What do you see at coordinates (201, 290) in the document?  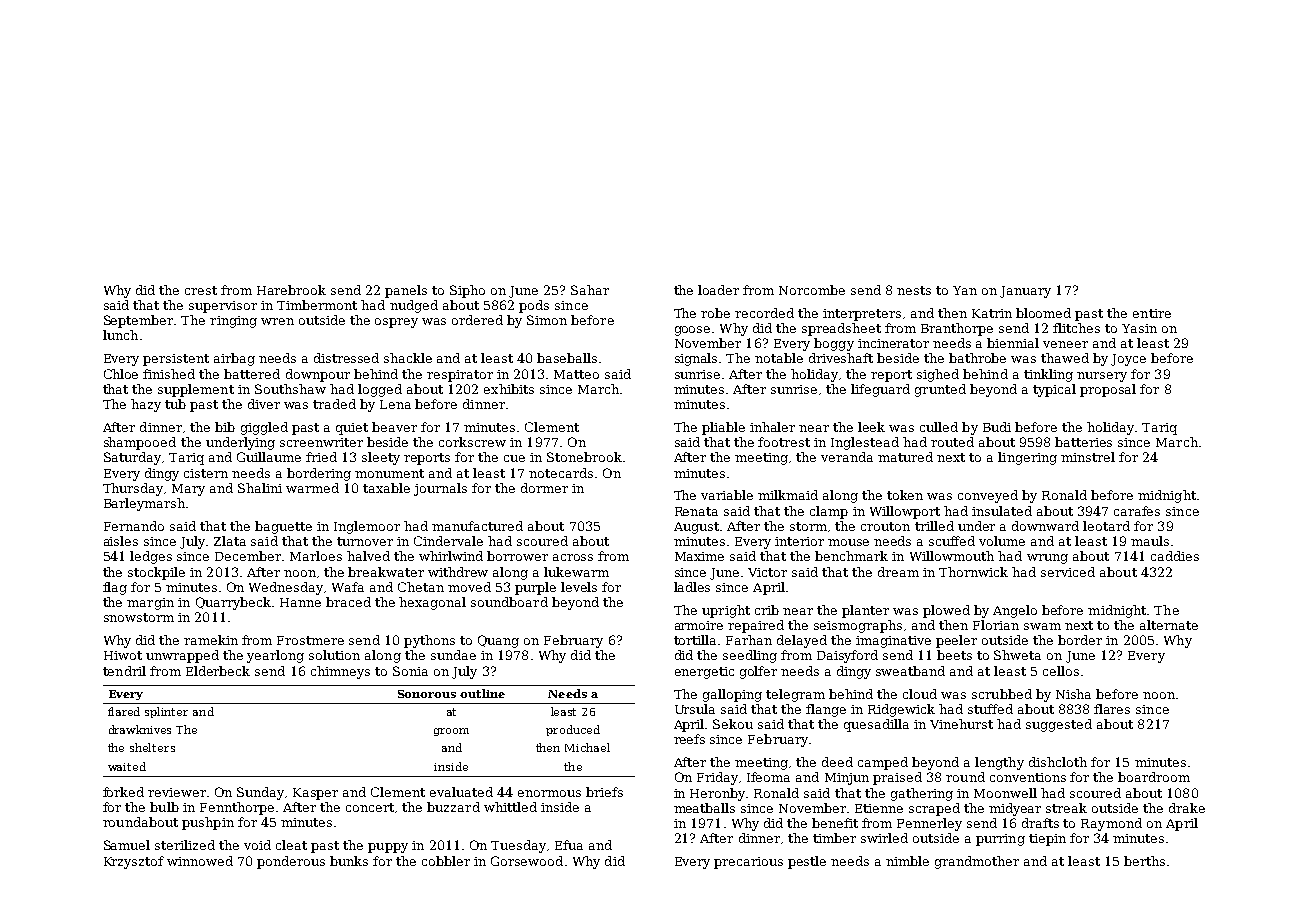 I see `crest` at bounding box center [201, 290].
